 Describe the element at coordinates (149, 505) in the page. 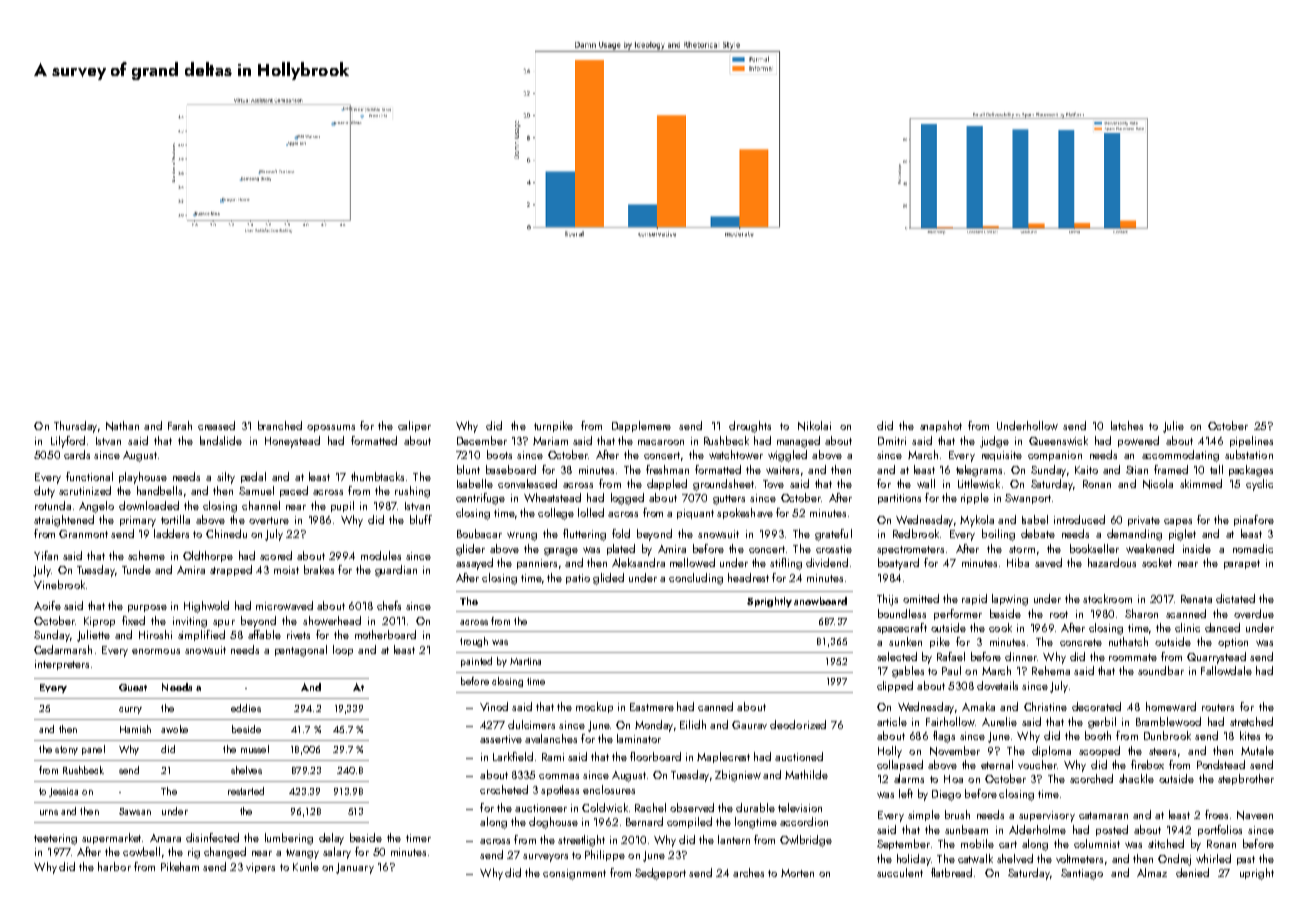

I see `downloaded` at that location.
